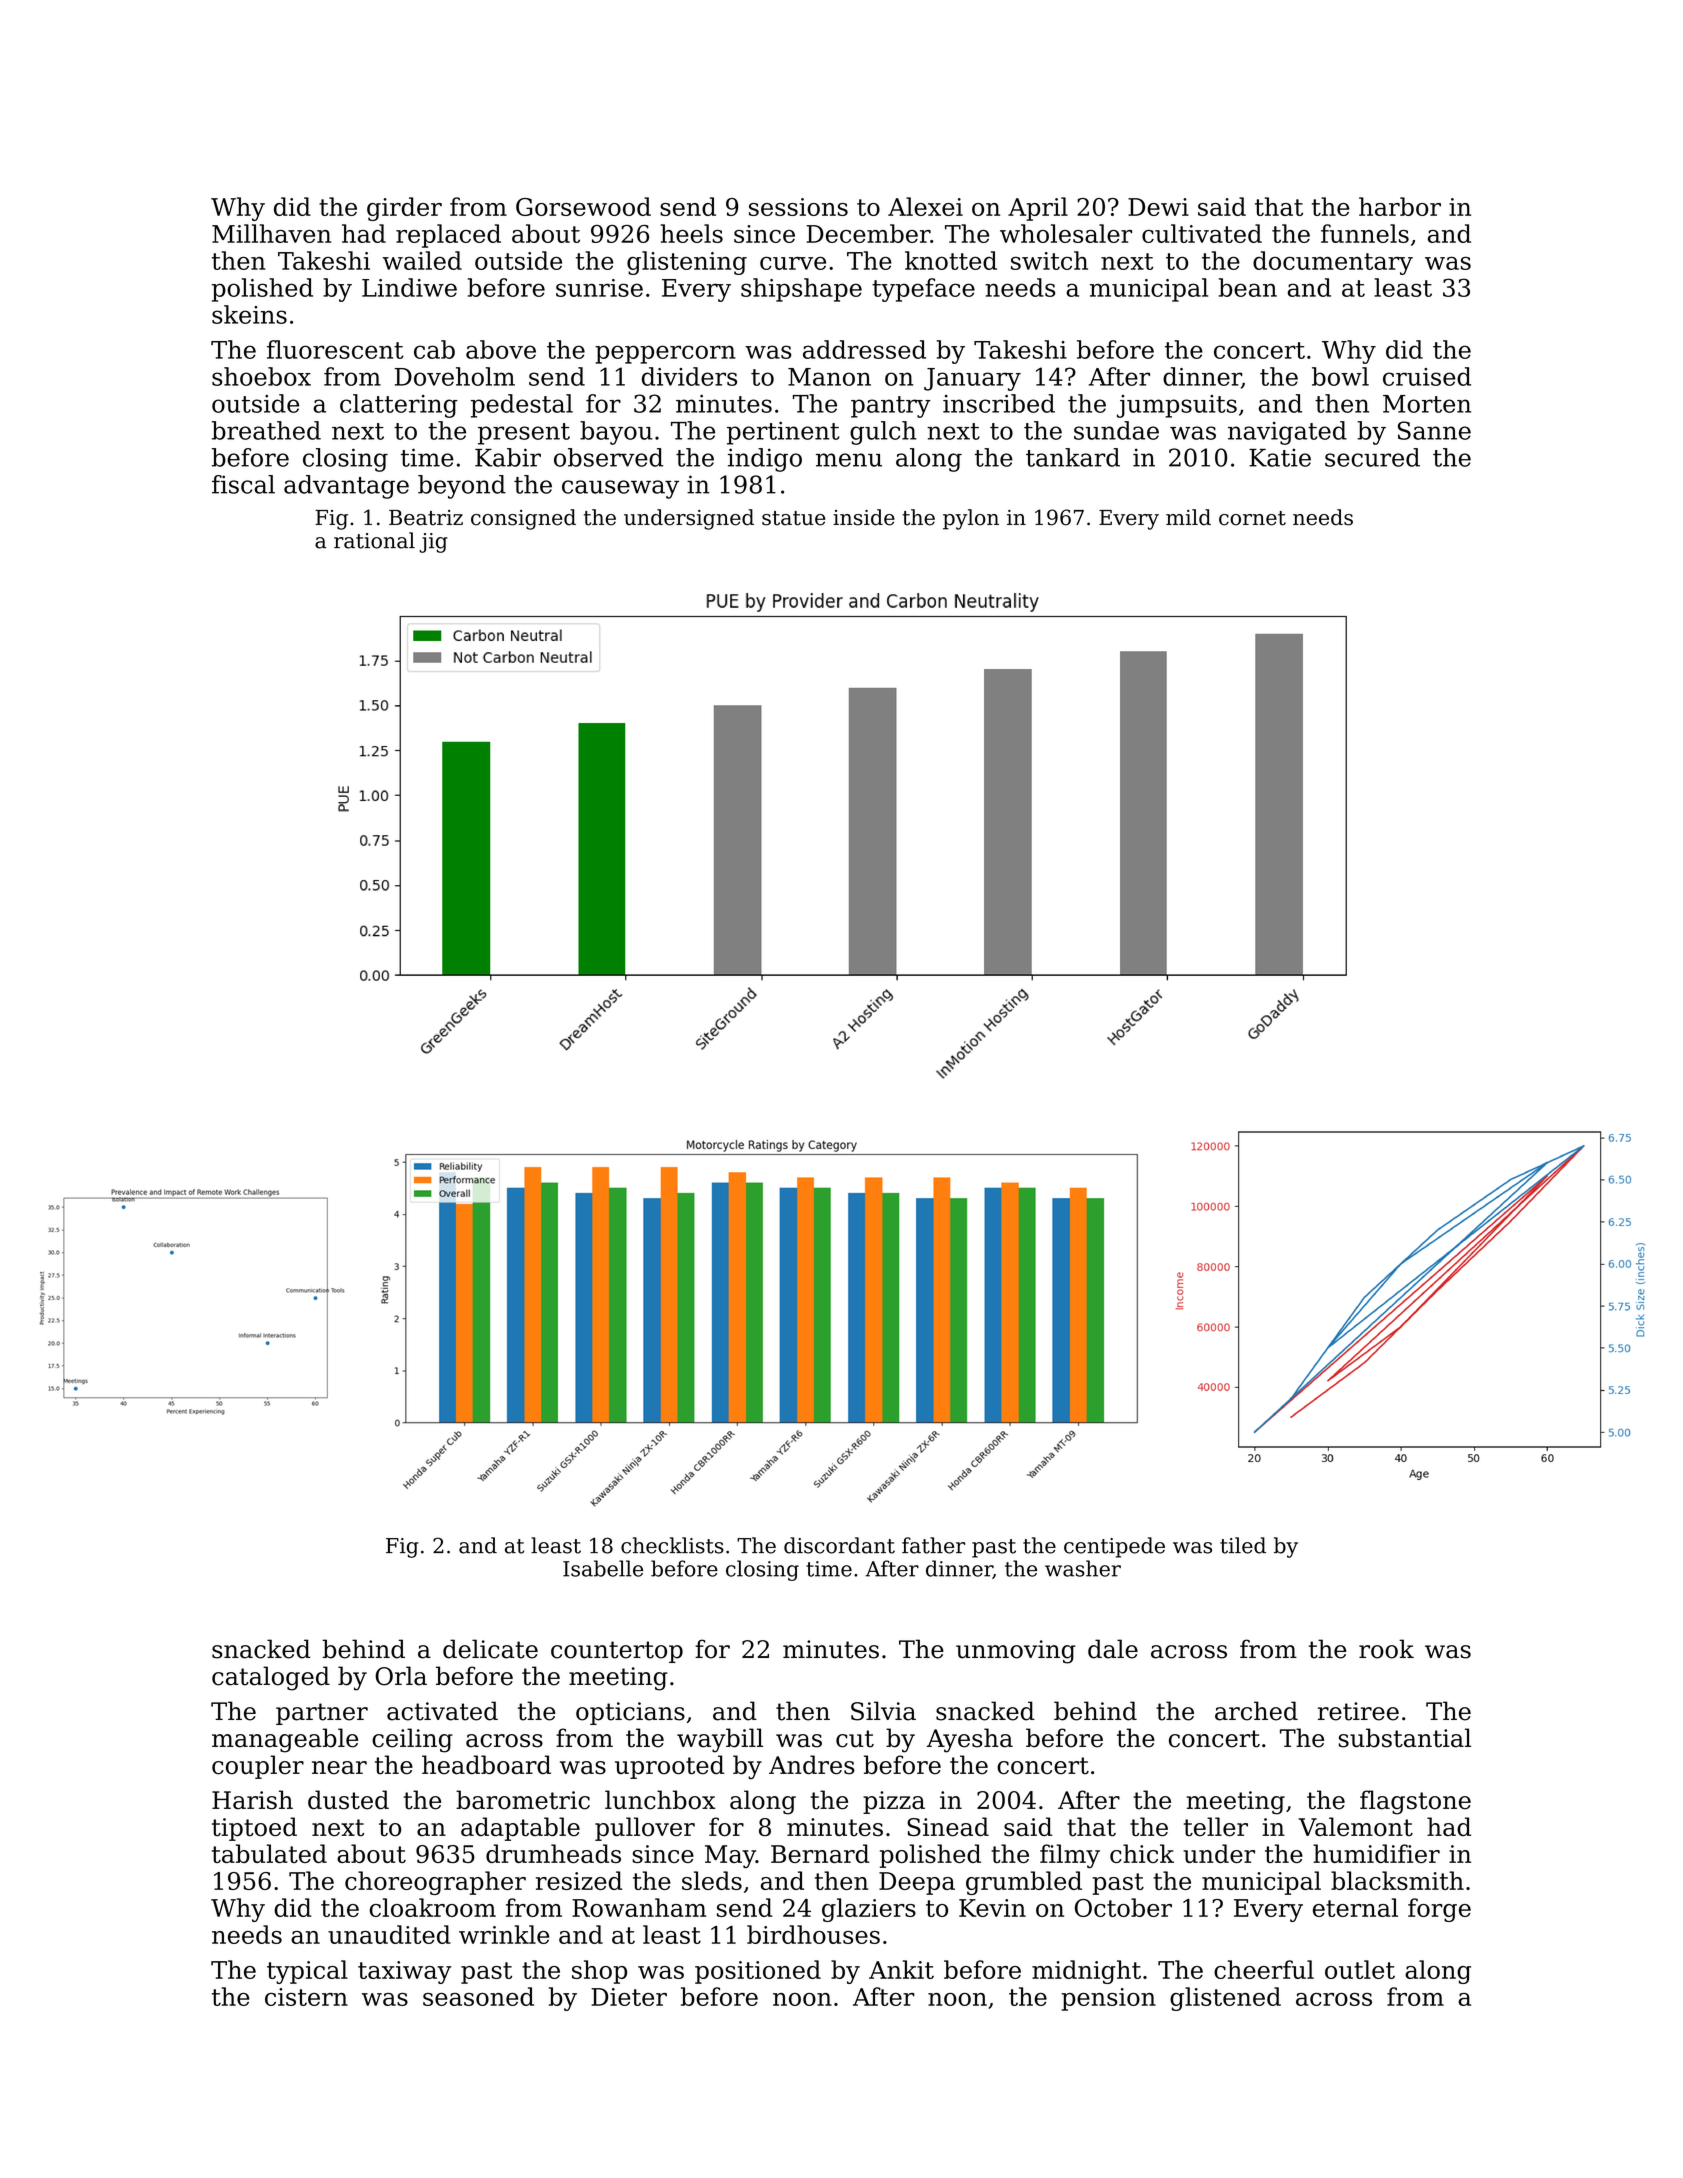 The image size is (1683, 2178). Describe the element at coordinates (435, 1883) in the screenshot. I see `choreographer` at that location.
